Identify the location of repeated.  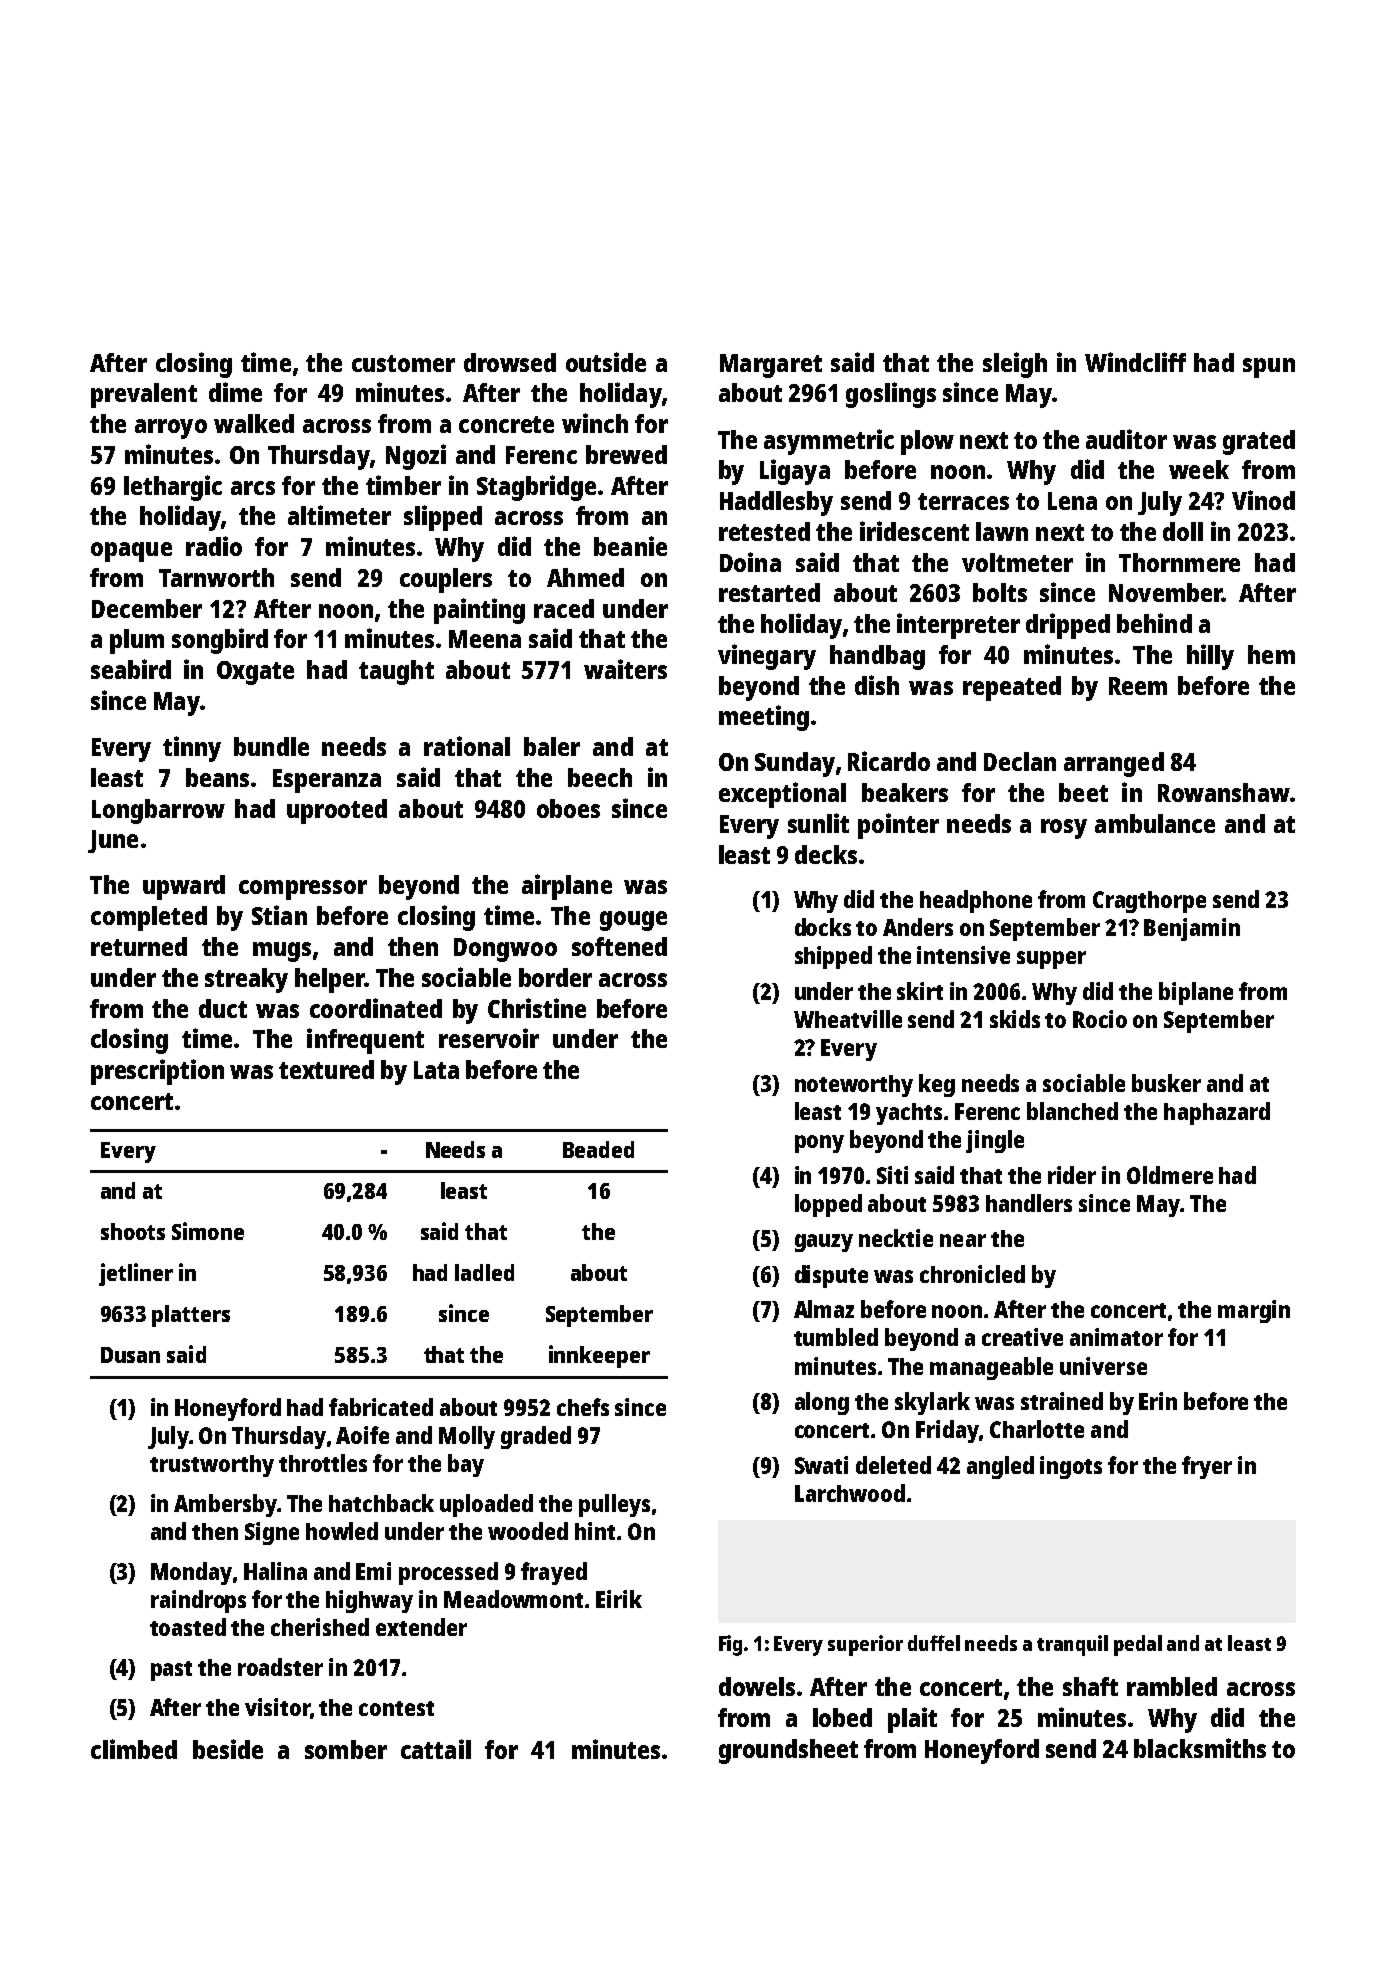
(1012, 688).
